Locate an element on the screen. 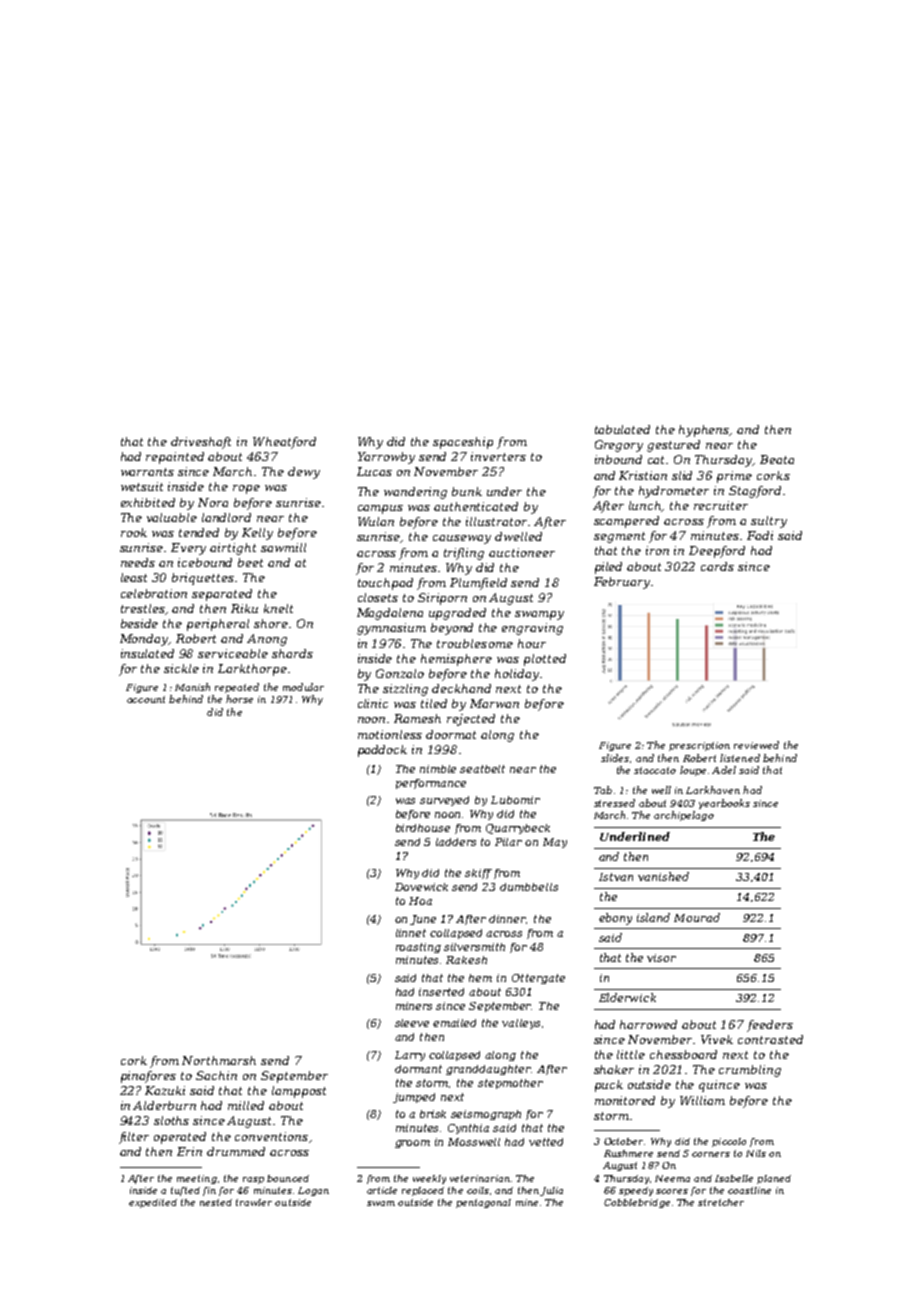 The height and width of the screenshot is (1308, 924). driveshaft is located at coordinates (201, 443).
